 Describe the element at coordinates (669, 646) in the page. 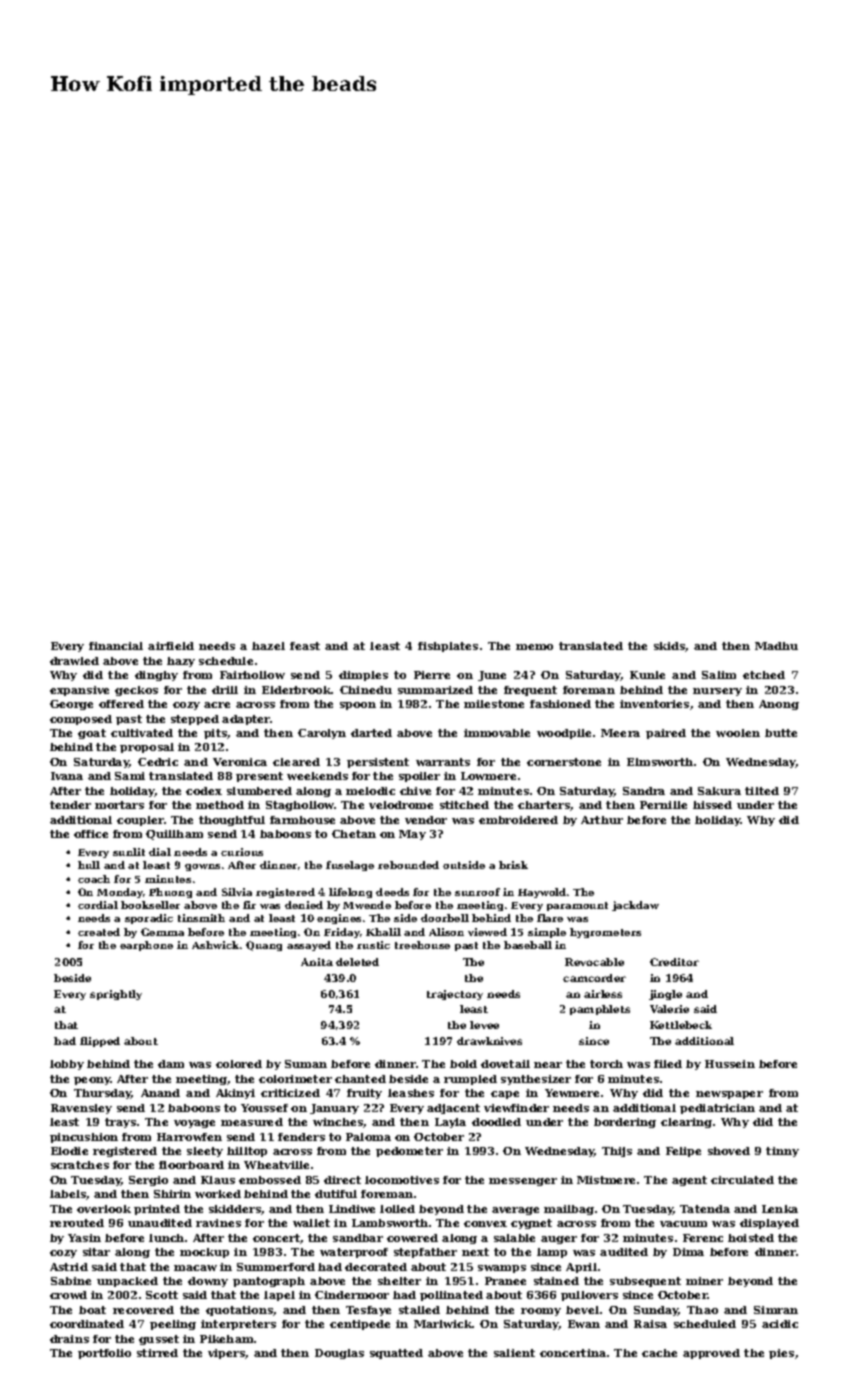

I see `skids` at that location.
